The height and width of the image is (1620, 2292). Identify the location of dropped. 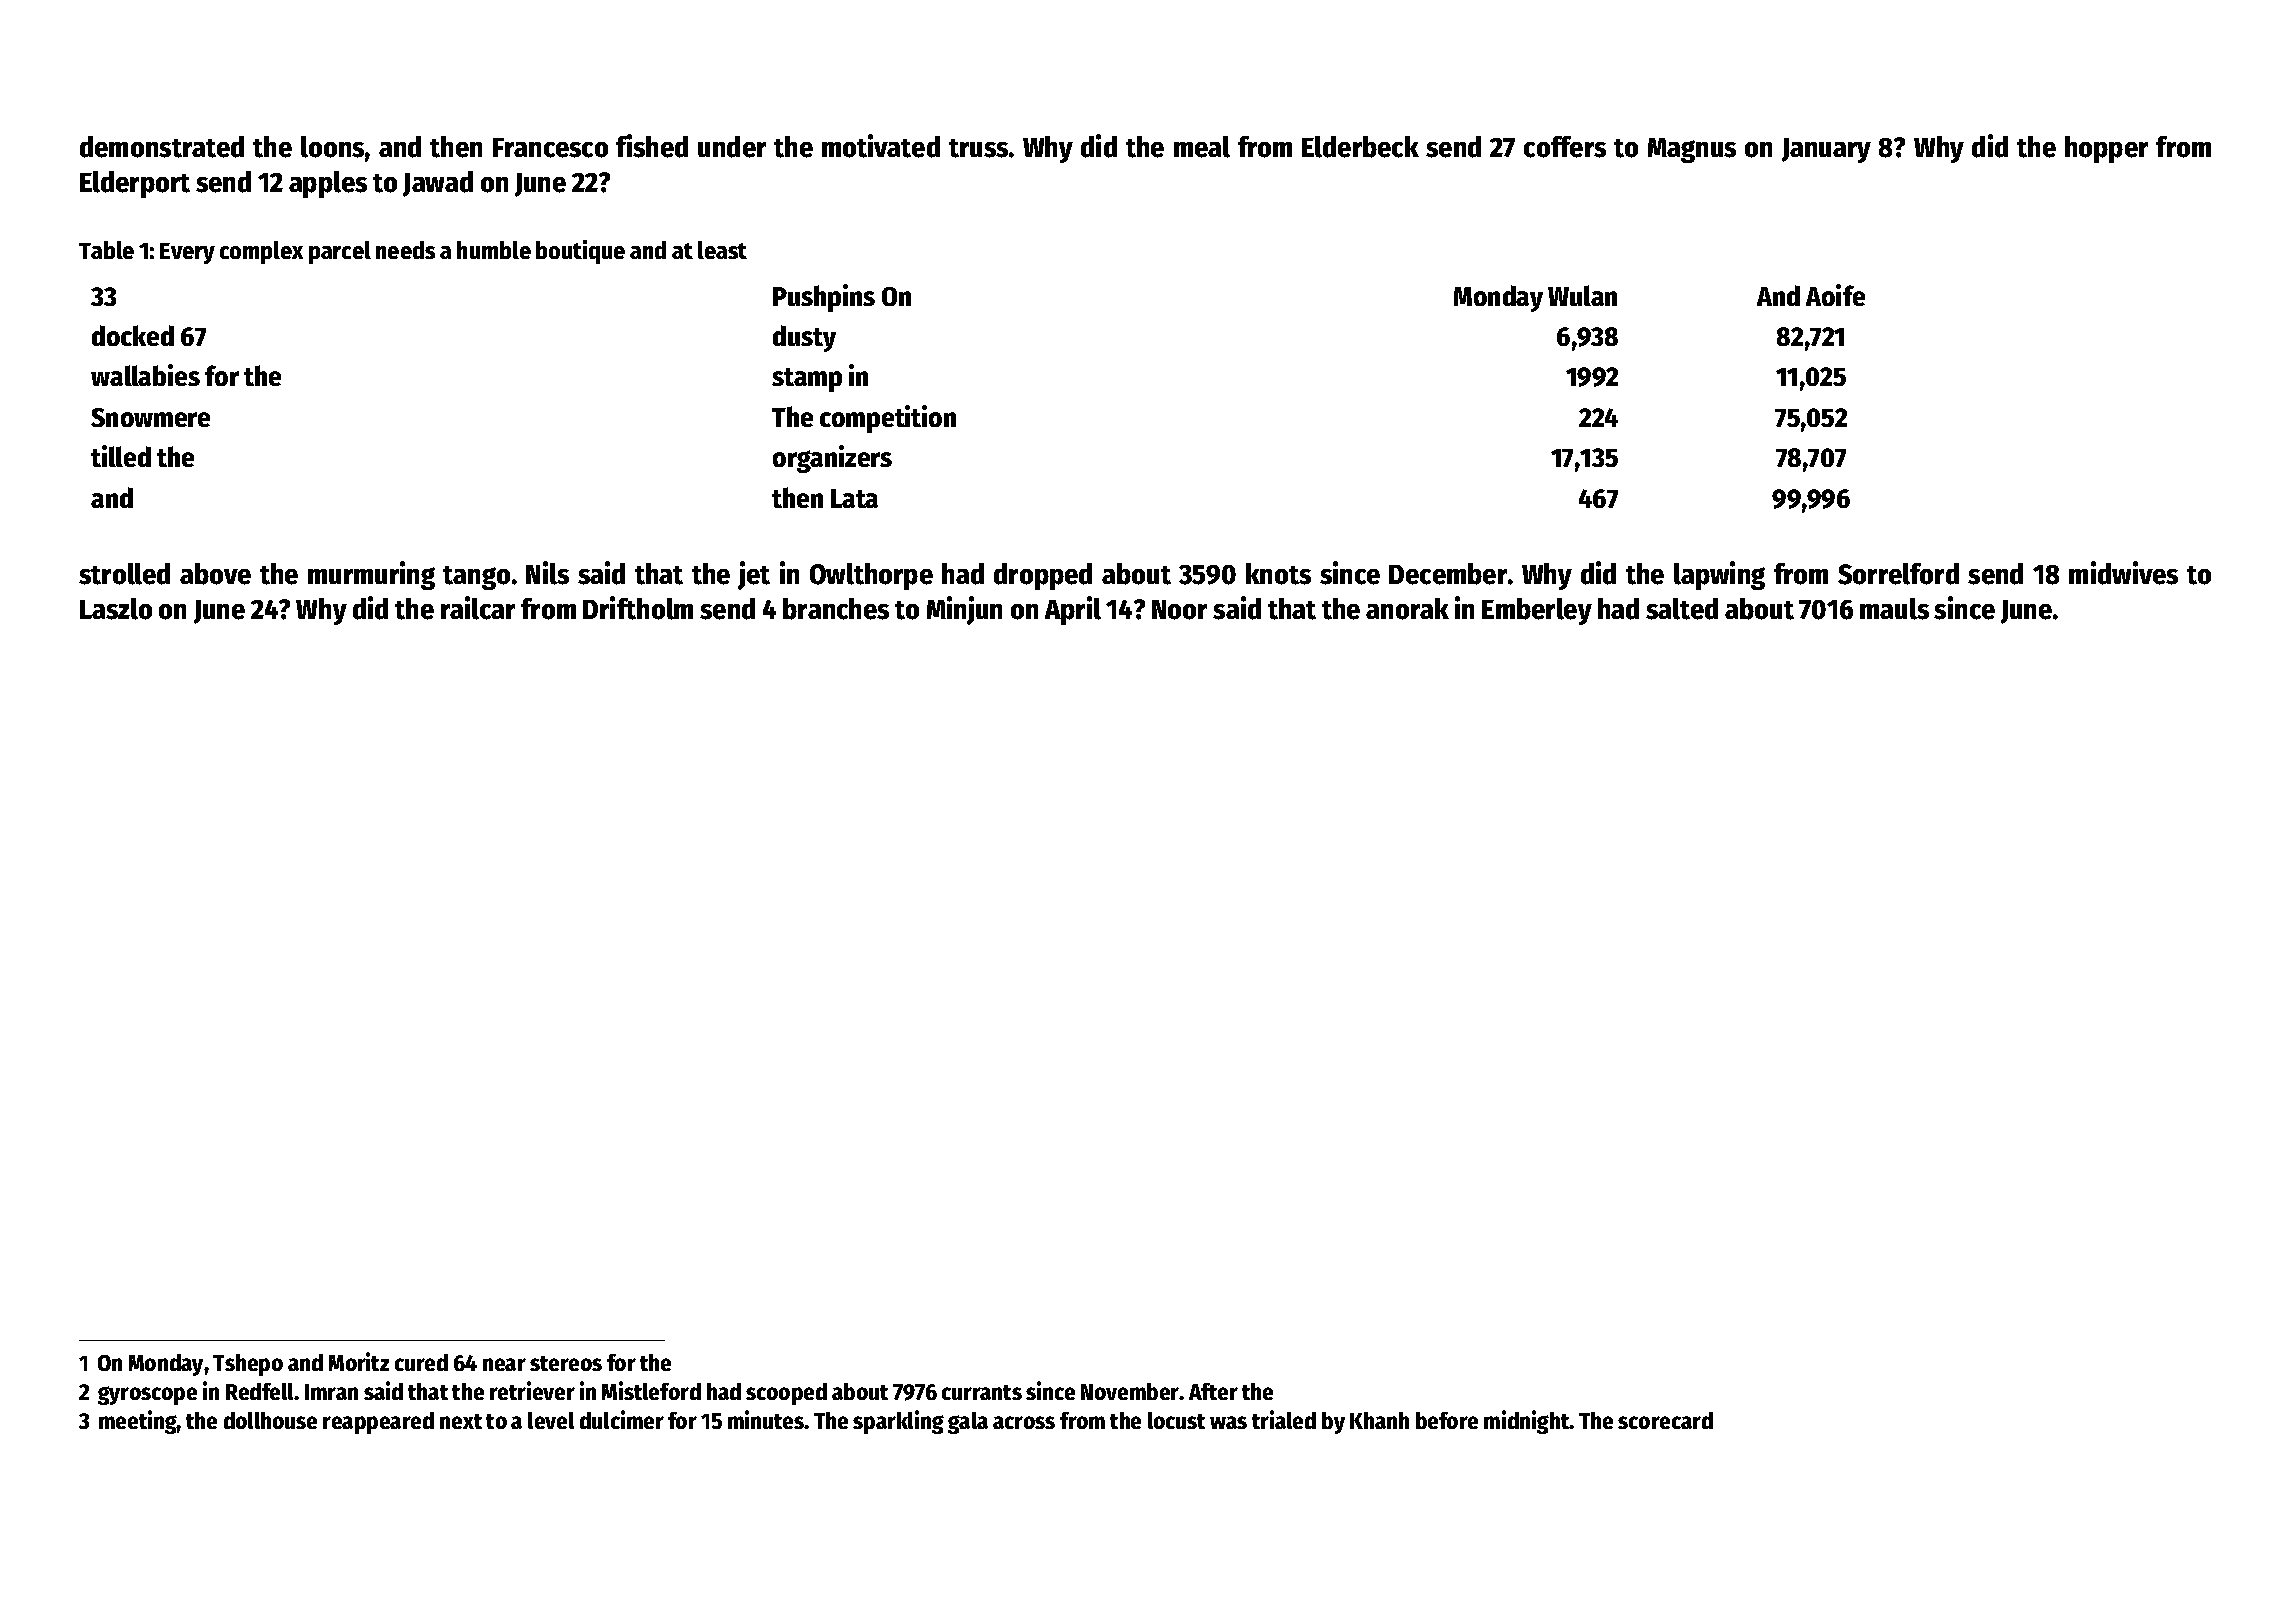
(1043, 576).
